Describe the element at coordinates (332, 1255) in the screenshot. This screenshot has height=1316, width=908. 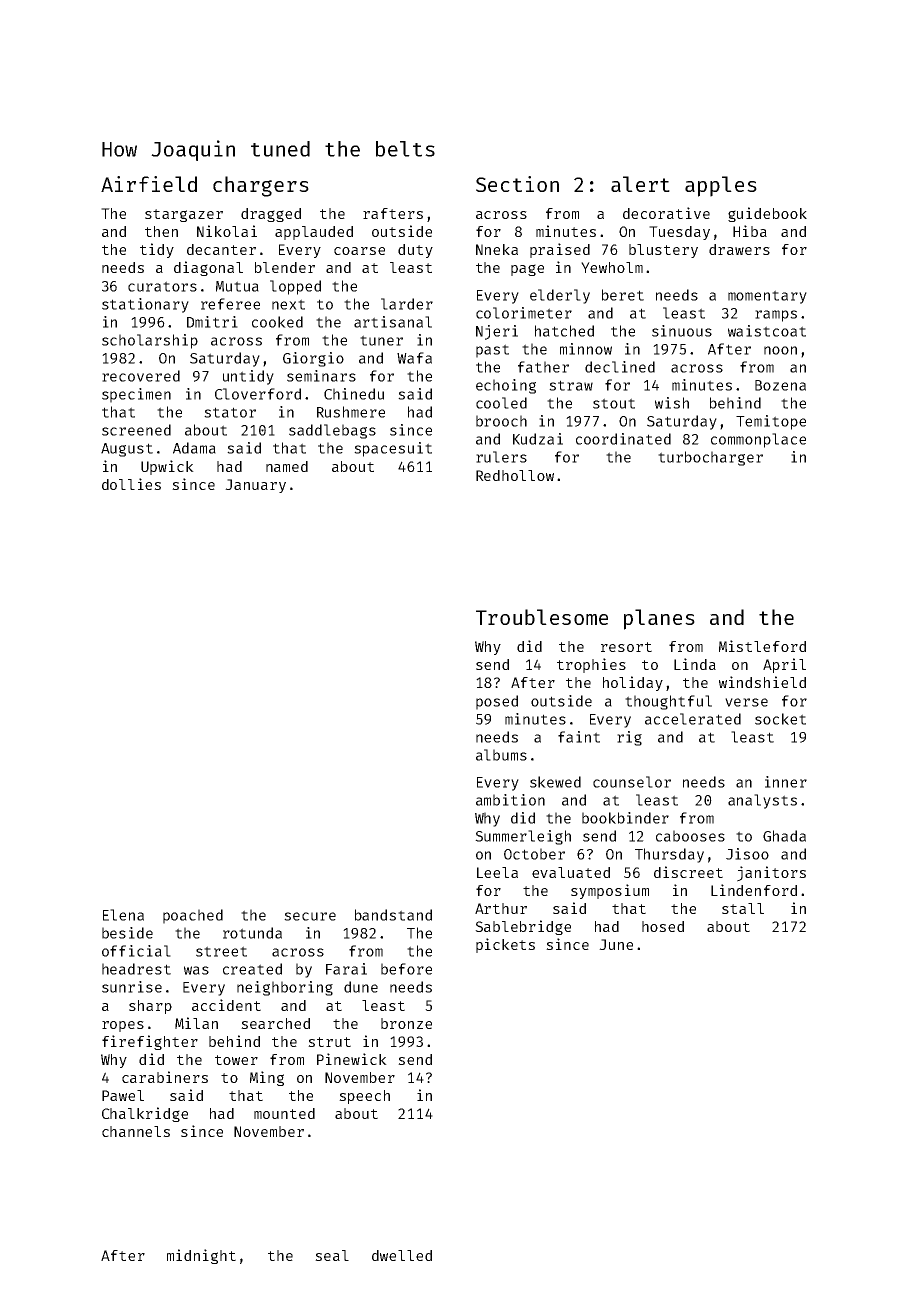
I see `seal` at that location.
